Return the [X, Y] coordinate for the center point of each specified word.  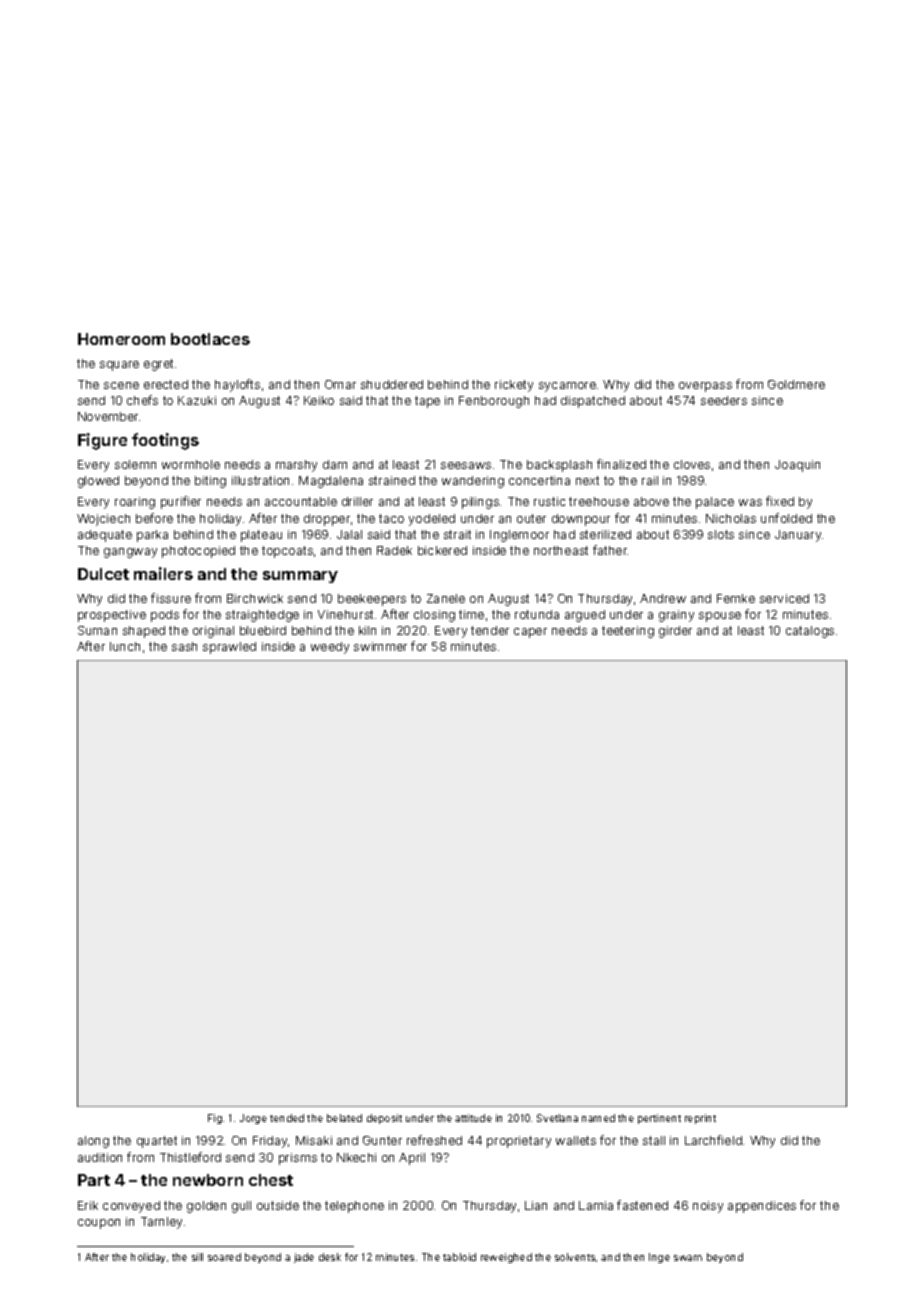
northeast [561, 550]
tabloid [459, 1257]
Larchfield [713, 1140]
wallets [576, 1140]
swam [688, 1258]
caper [530, 633]
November [108, 416]
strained [392, 480]
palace [715, 503]
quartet [157, 1142]
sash [184, 646]
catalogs [810, 632]
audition [100, 1157]
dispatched [593, 402]
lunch [125, 646]
